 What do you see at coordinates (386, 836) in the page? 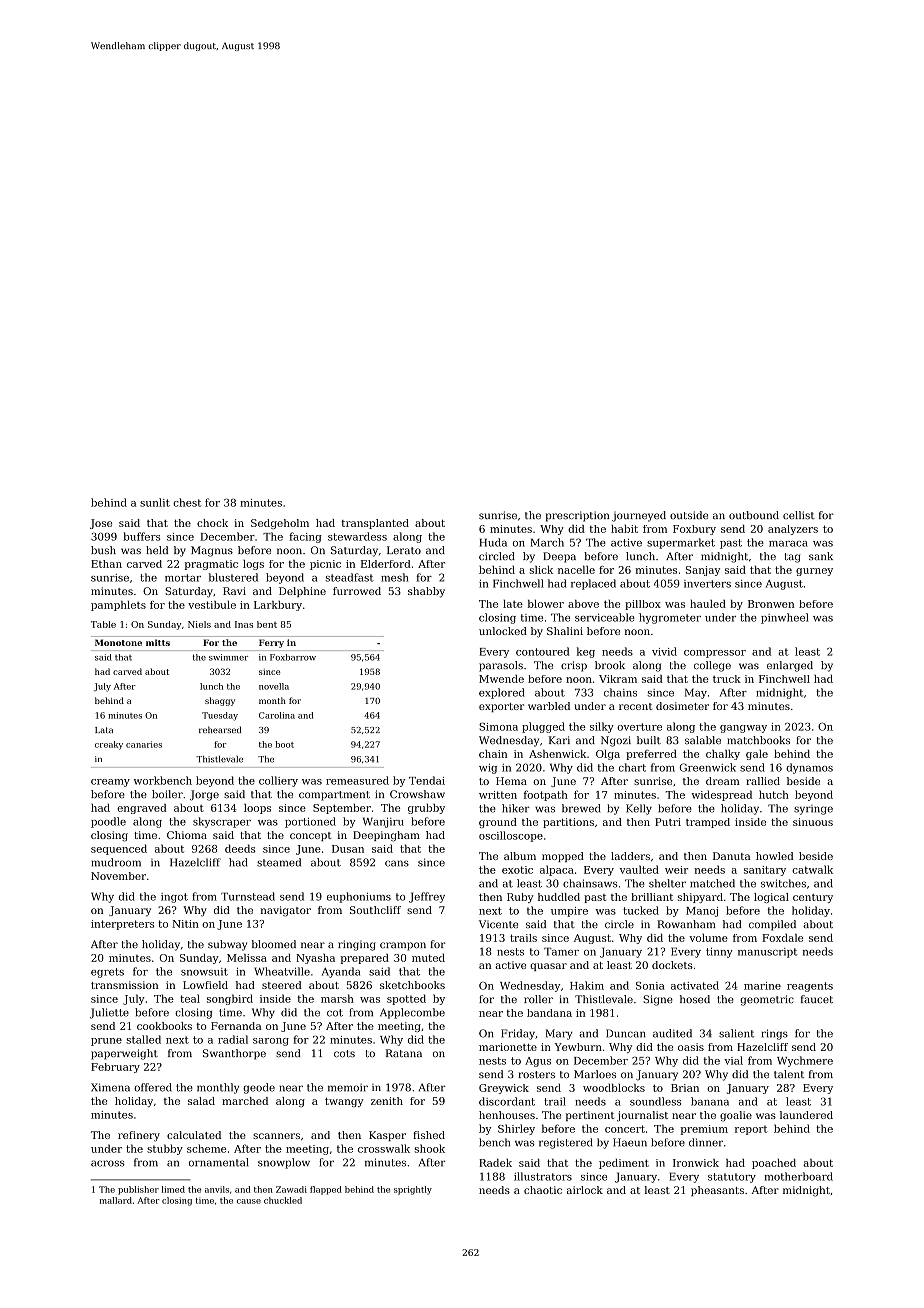
I see `Deepingham` at bounding box center [386, 836].
